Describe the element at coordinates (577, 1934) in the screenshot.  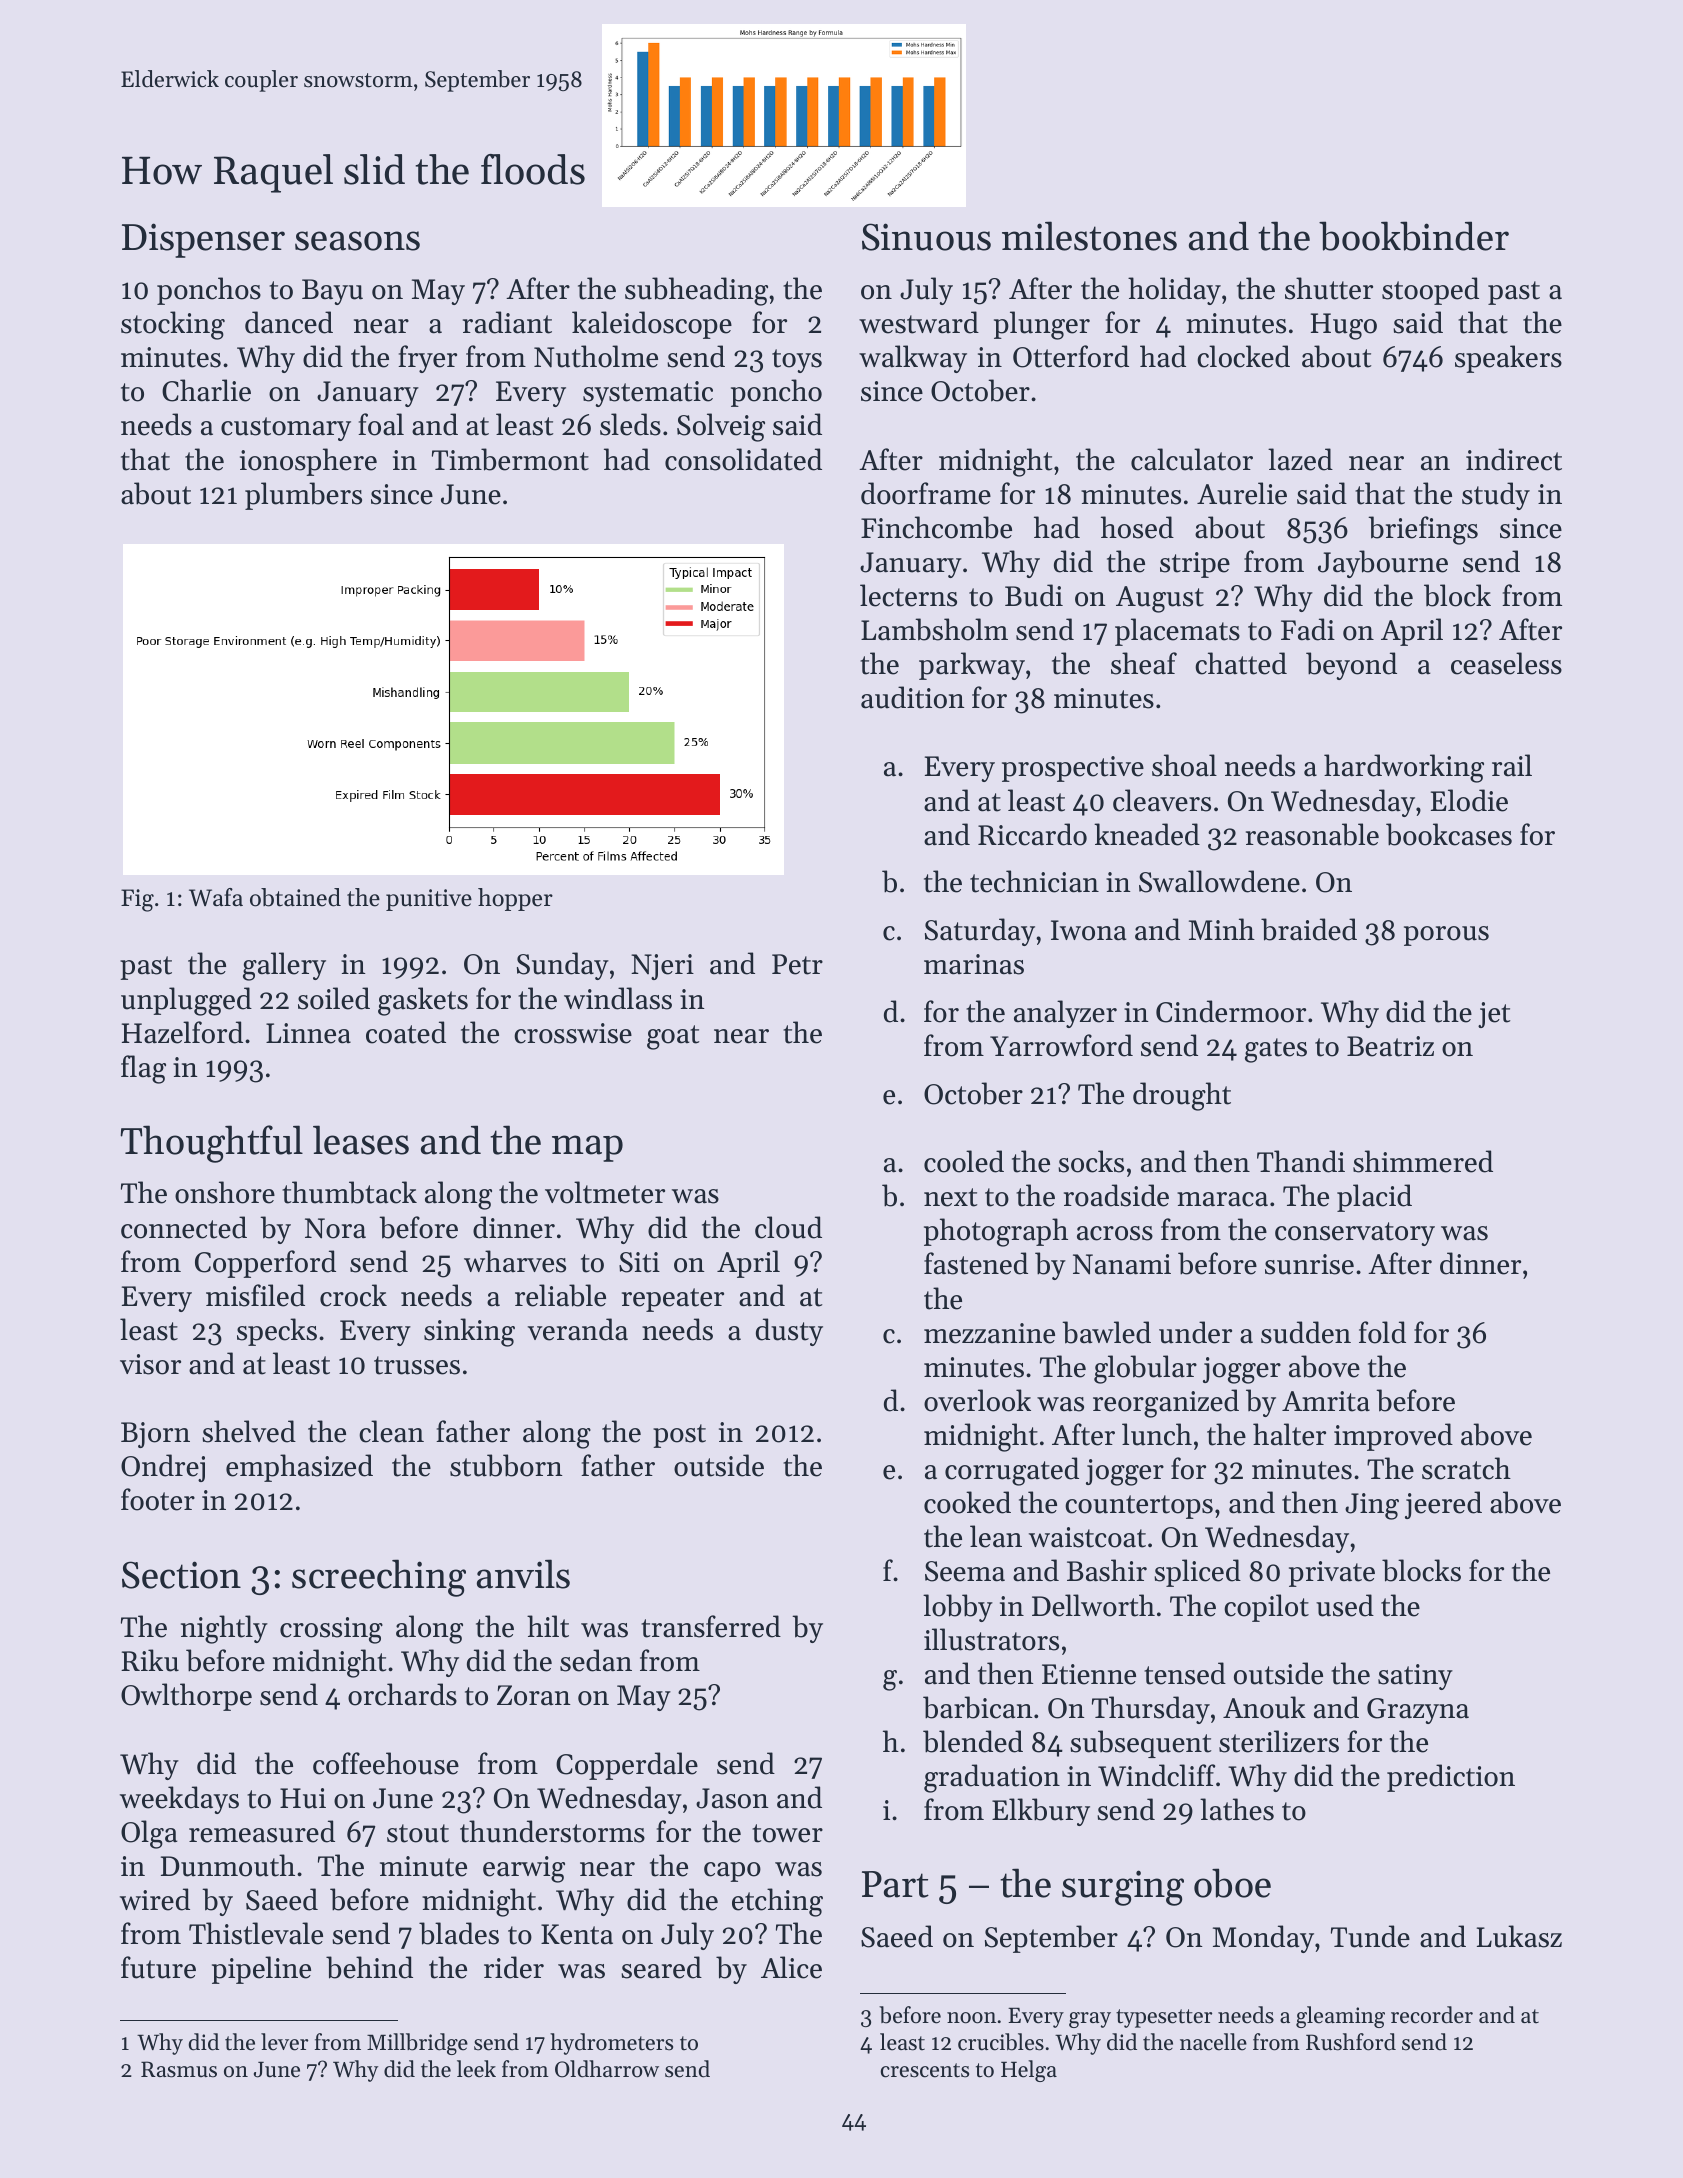
I see `Kenta` at that location.
